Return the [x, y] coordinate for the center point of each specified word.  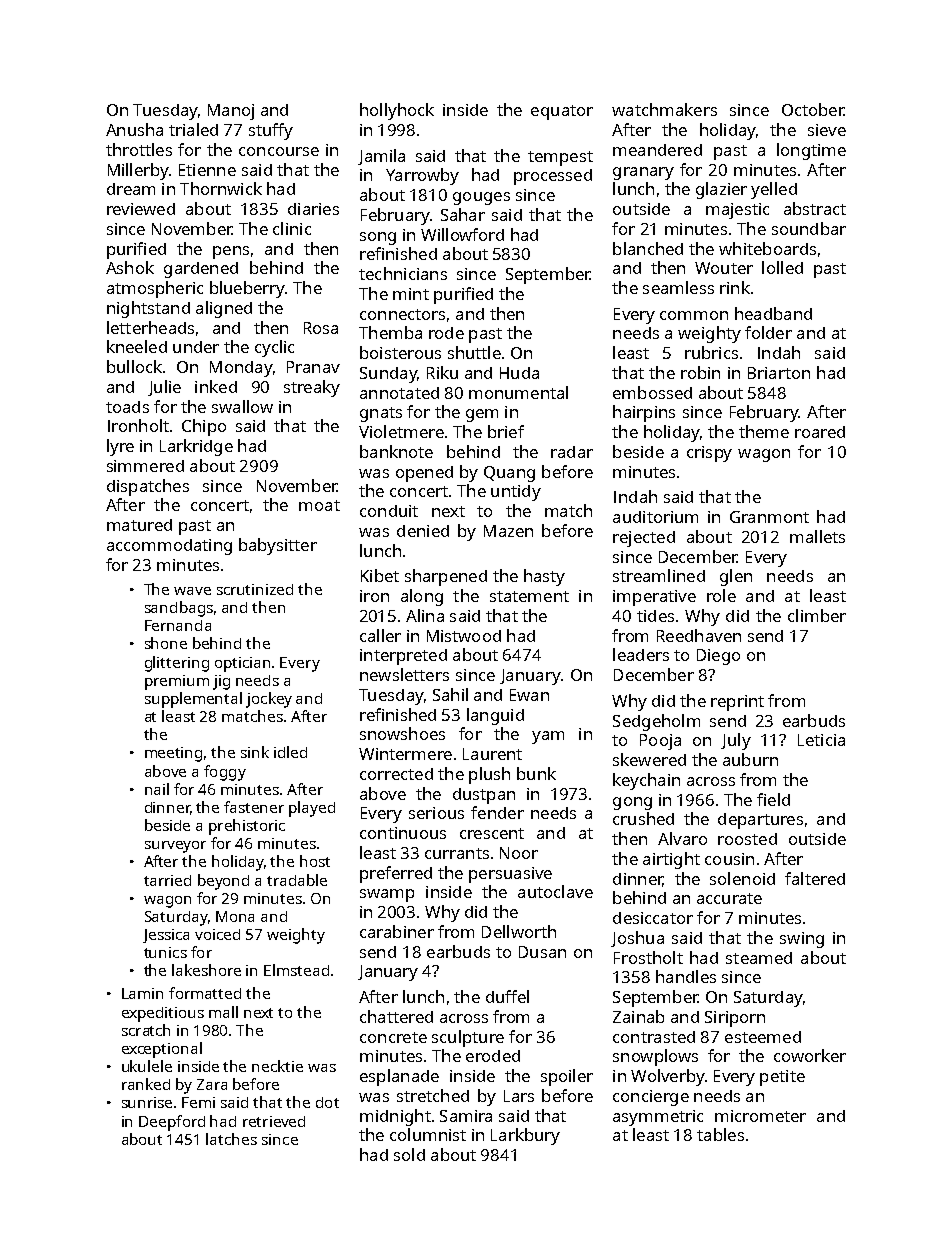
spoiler [567, 1077]
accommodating [169, 547]
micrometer [760, 1116]
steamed [759, 958]
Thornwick [221, 188]
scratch [146, 1030]
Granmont [769, 517]
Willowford [462, 234]
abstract [815, 208]
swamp [387, 895]
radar [572, 452]
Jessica [166, 936]
